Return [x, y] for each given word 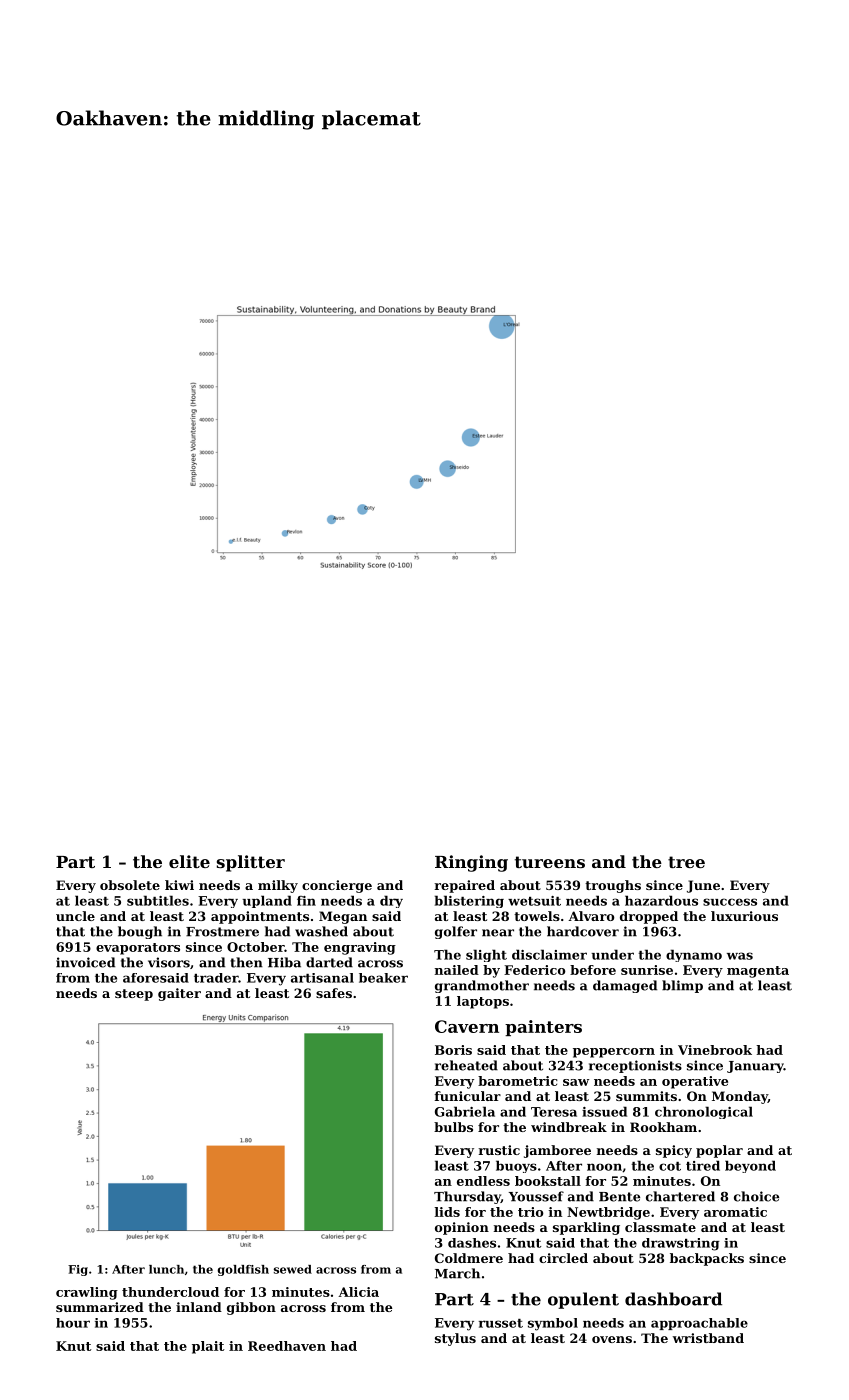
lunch [166, 1269]
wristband [708, 1338]
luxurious [744, 916]
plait [208, 1347]
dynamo [694, 955]
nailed [457, 970]
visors [169, 962]
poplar [719, 1151]
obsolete [130, 885]
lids [447, 1212]
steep [134, 995]
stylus [455, 1339]
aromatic [735, 1212]
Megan [343, 917]
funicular [468, 1096]
